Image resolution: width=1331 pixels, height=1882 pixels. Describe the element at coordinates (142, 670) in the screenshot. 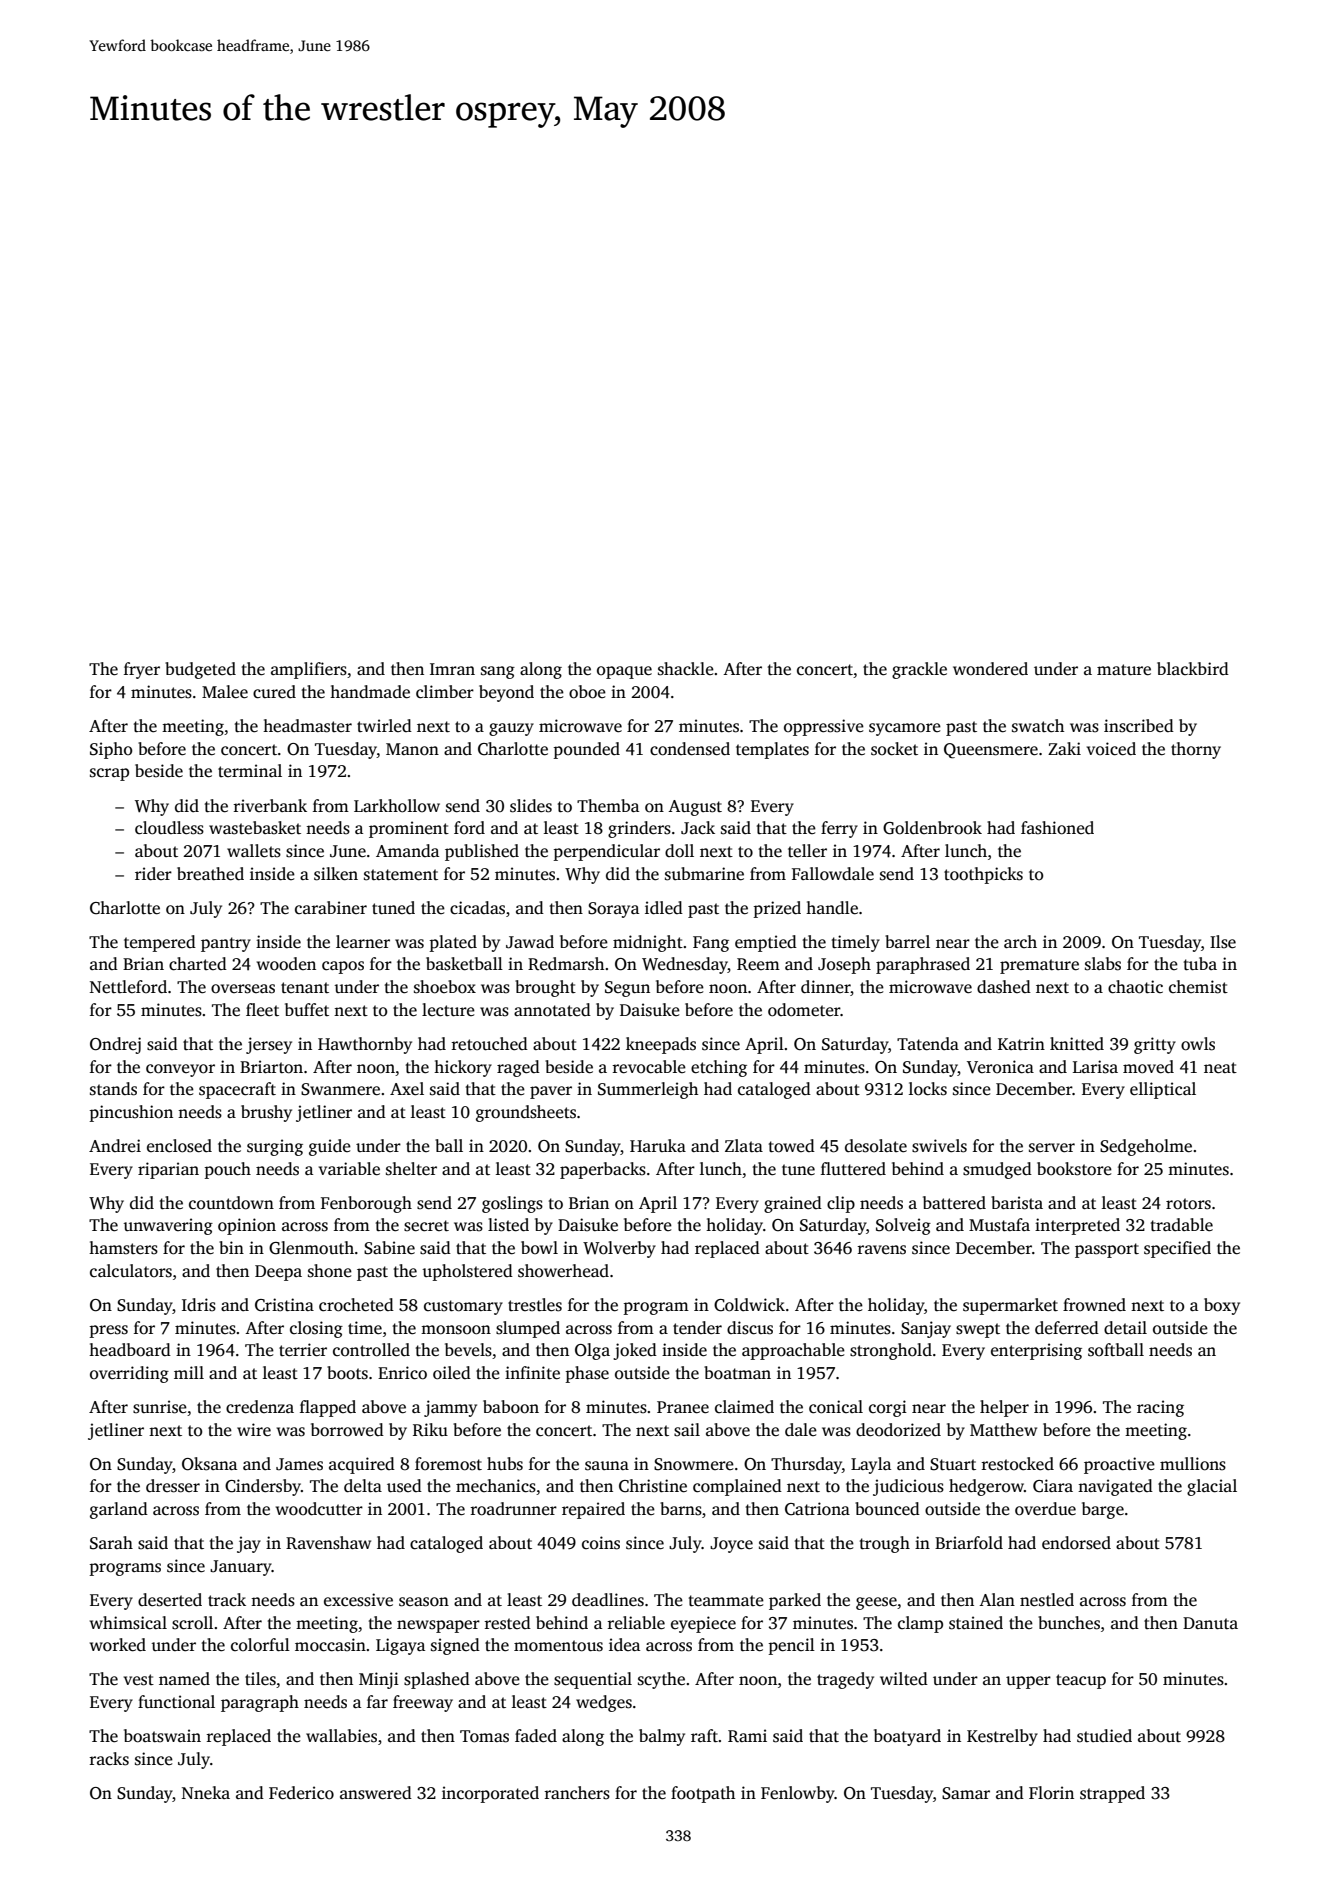

I see `fryer` at that location.
